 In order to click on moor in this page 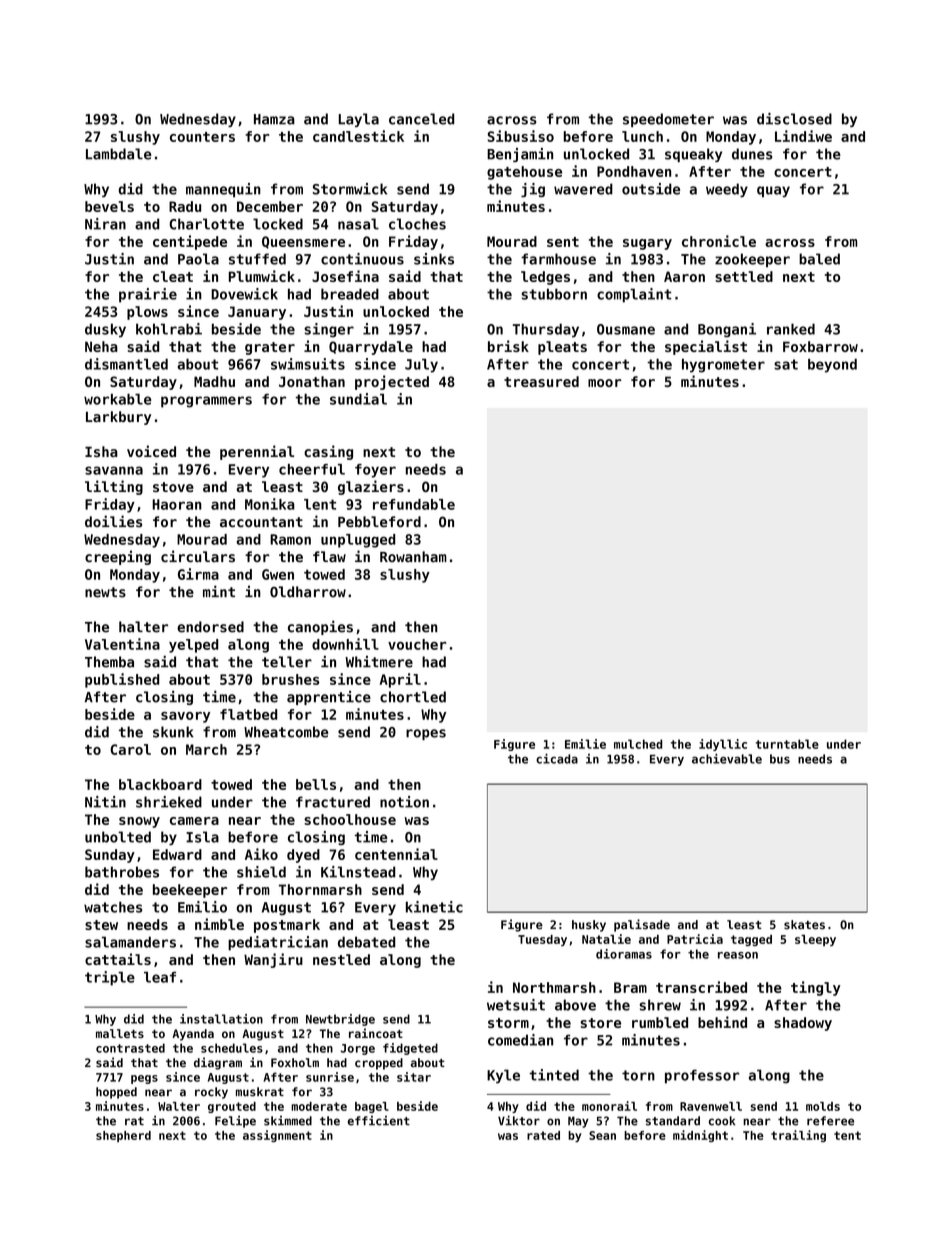, I will do `click(604, 383)`.
